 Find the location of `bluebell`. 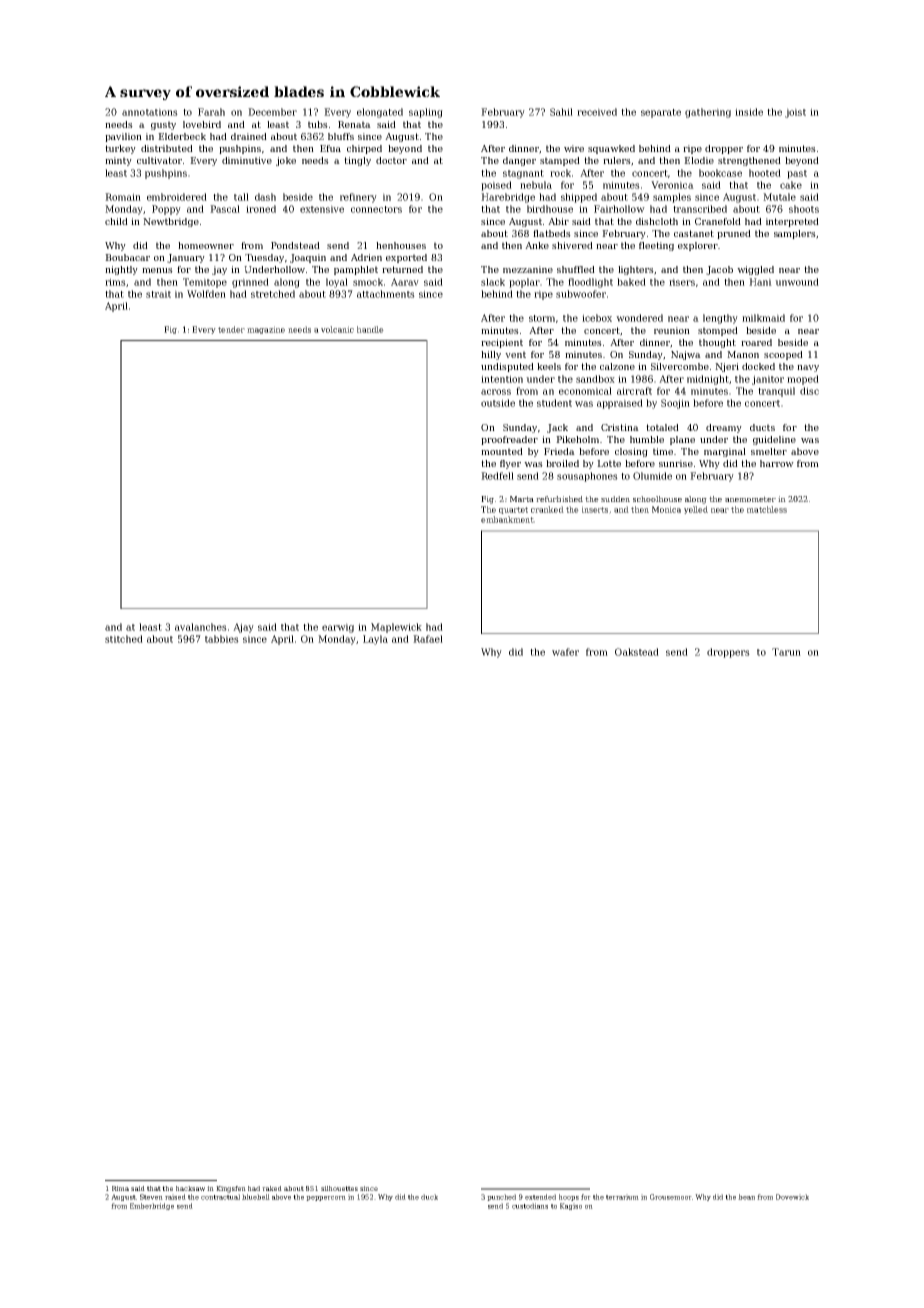

bluebell is located at coordinates (256, 1197).
